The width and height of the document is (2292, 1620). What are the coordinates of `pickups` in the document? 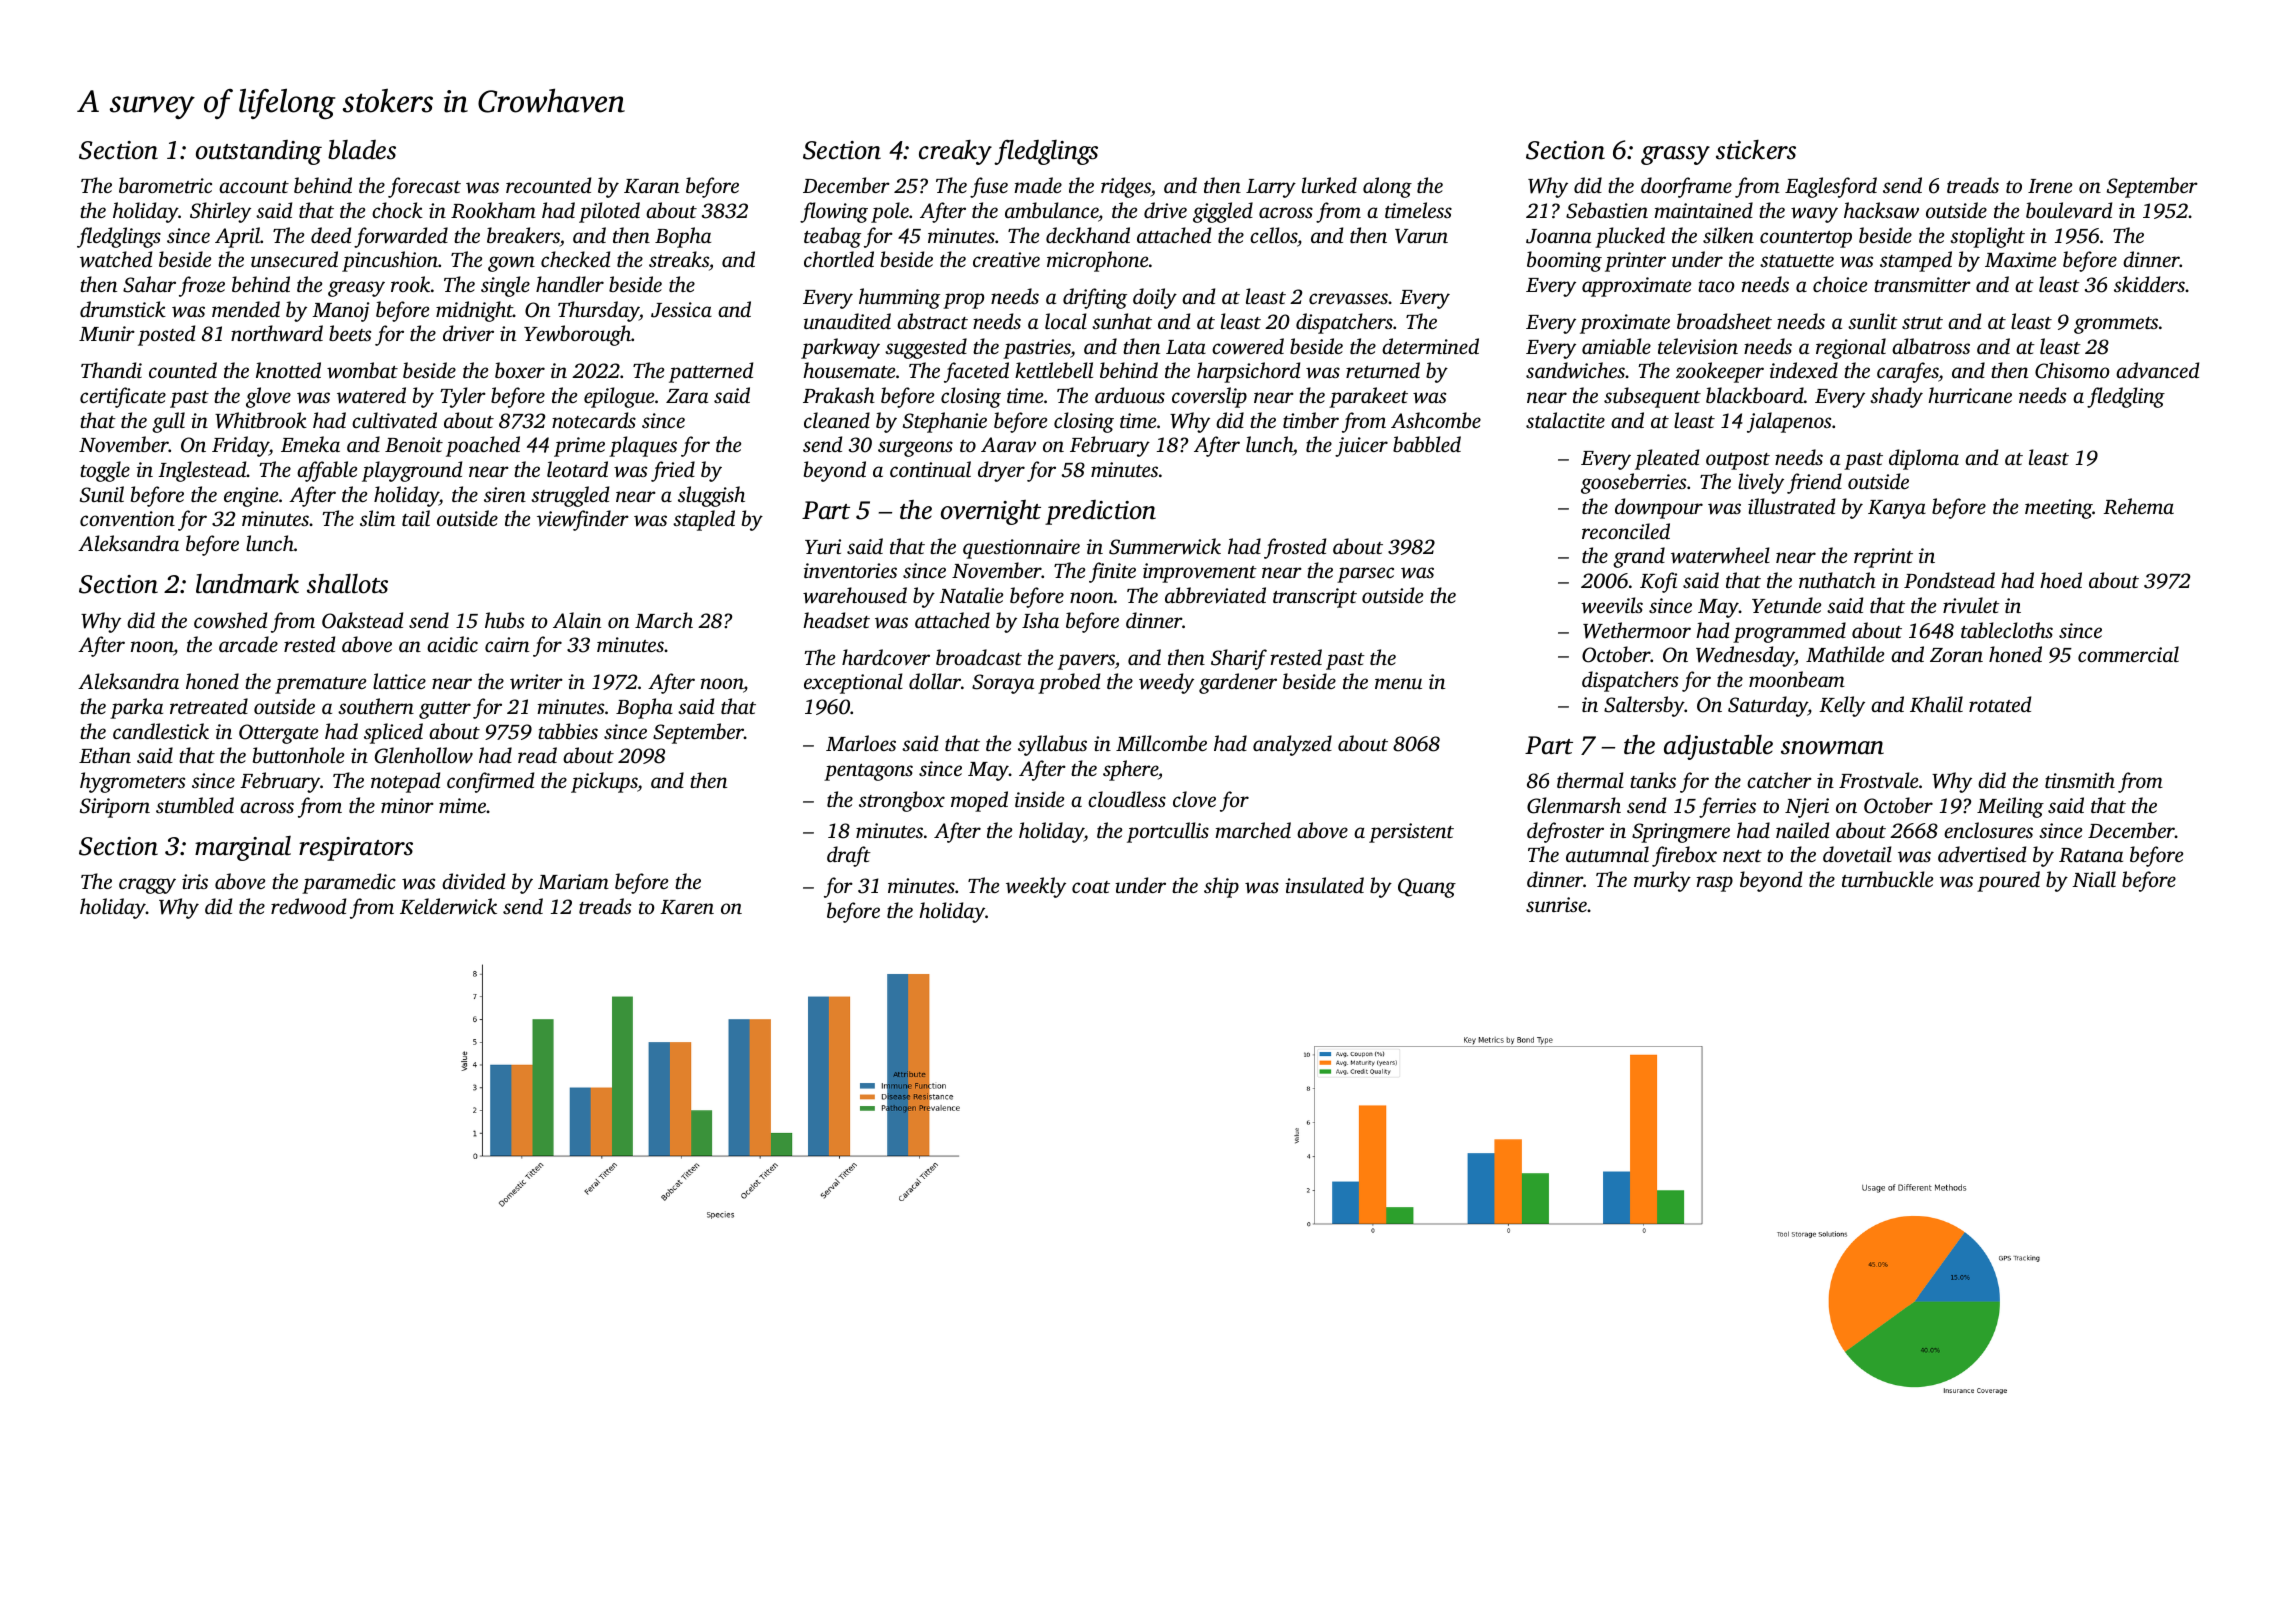 It's located at (604, 782).
